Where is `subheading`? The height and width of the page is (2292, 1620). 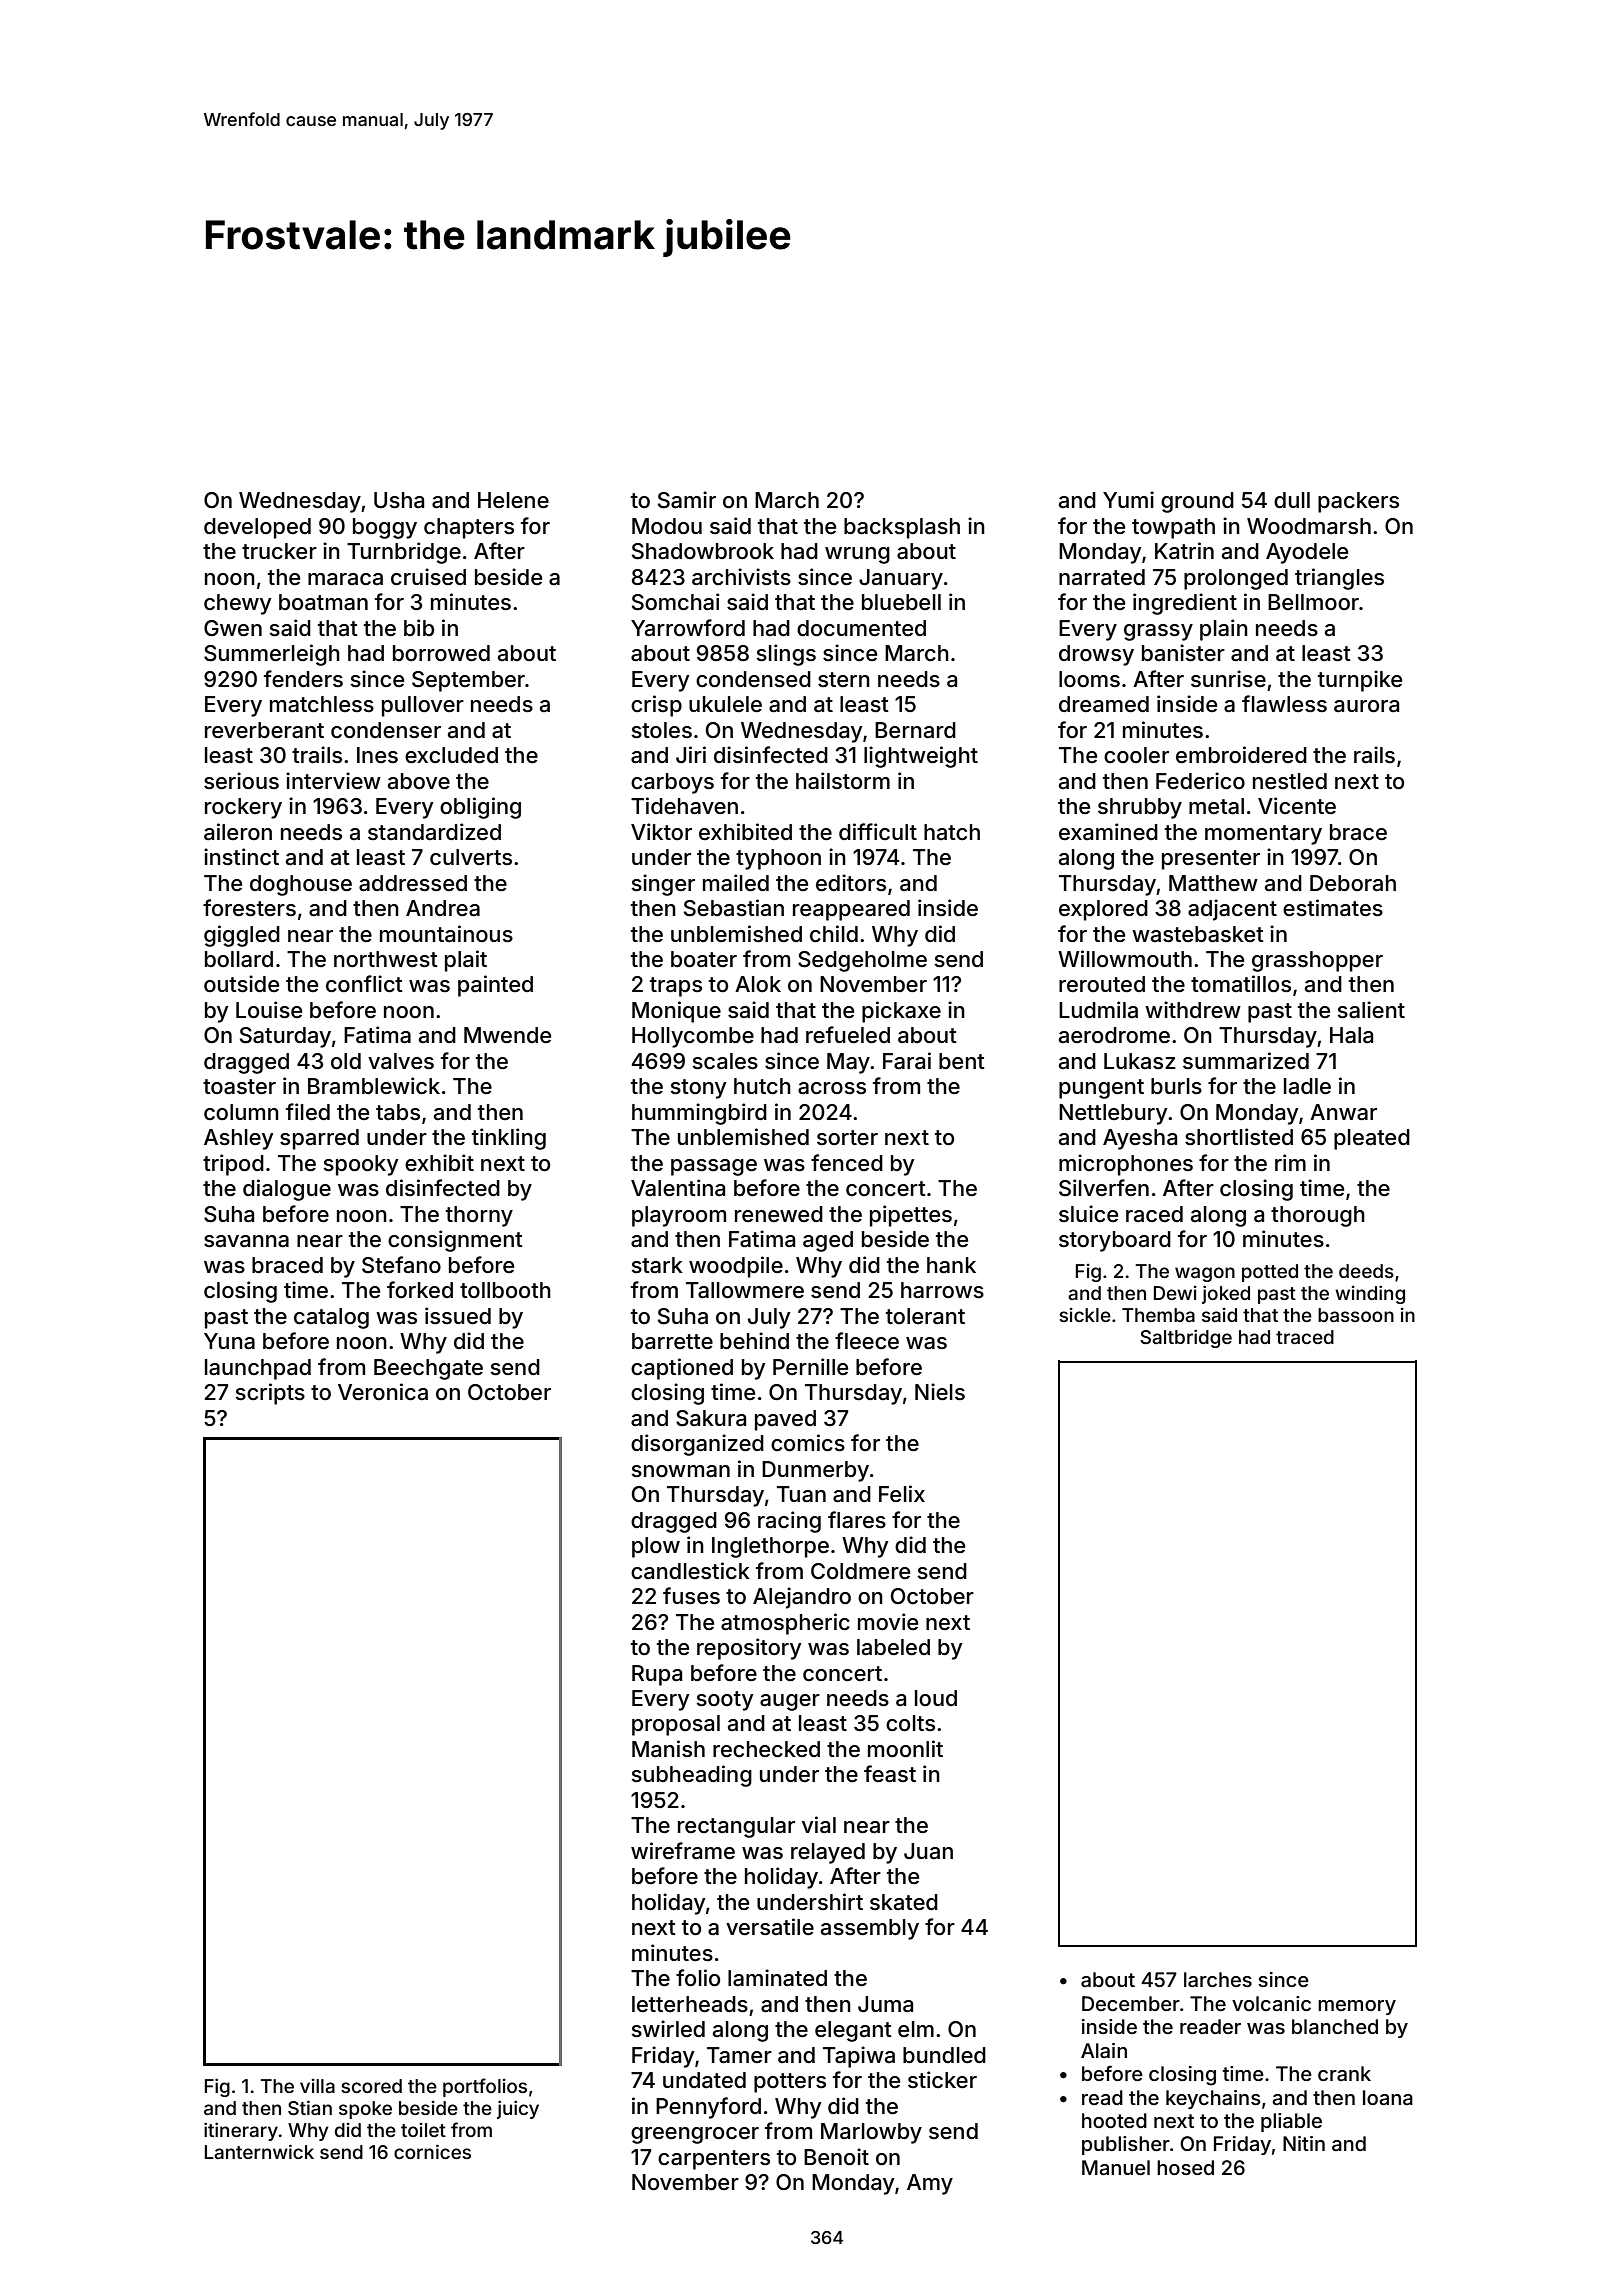 subheading is located at coordinates (692, 1776).
